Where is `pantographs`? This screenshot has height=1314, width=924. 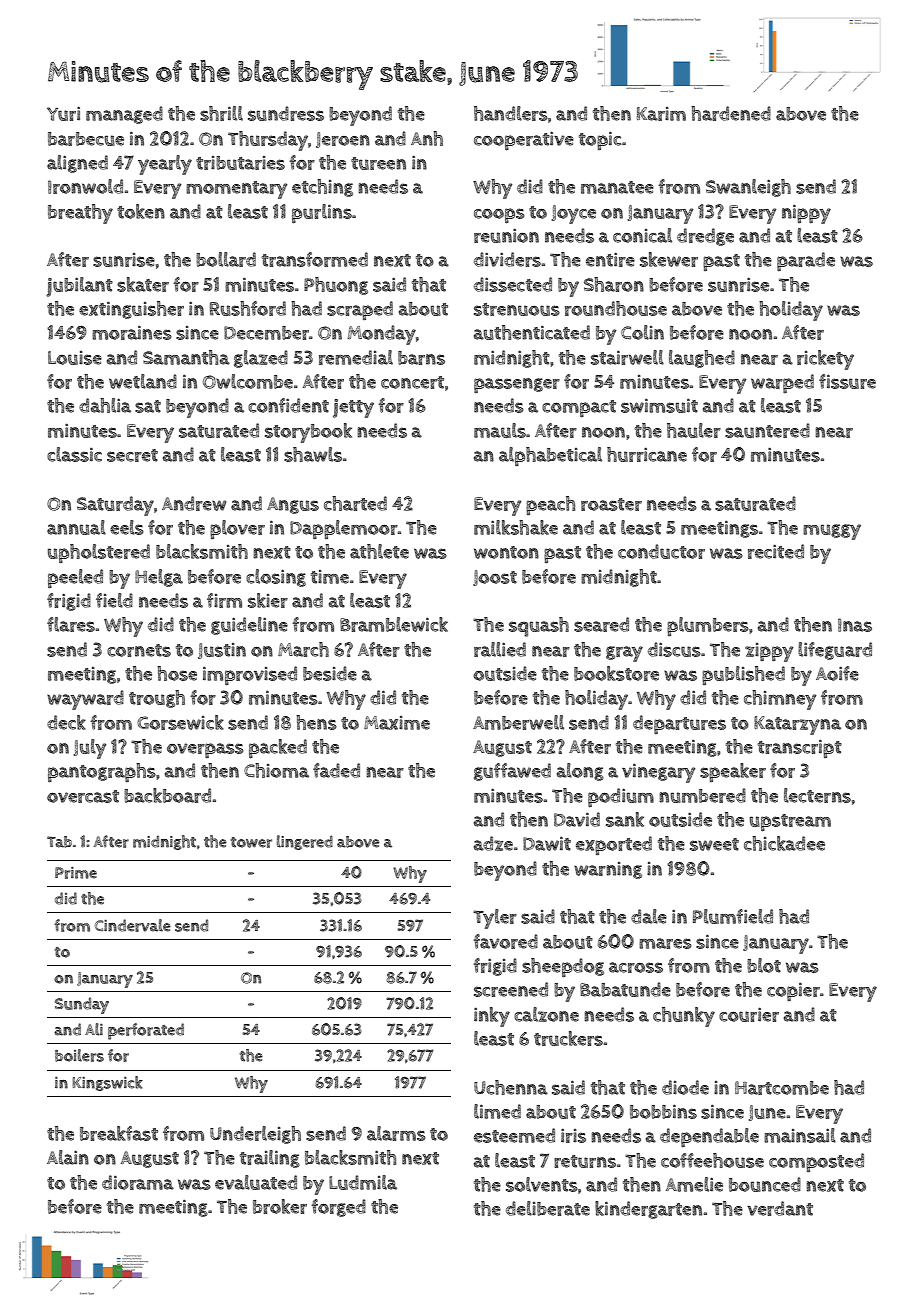
pantographs is located at coordinates (102, 772).
